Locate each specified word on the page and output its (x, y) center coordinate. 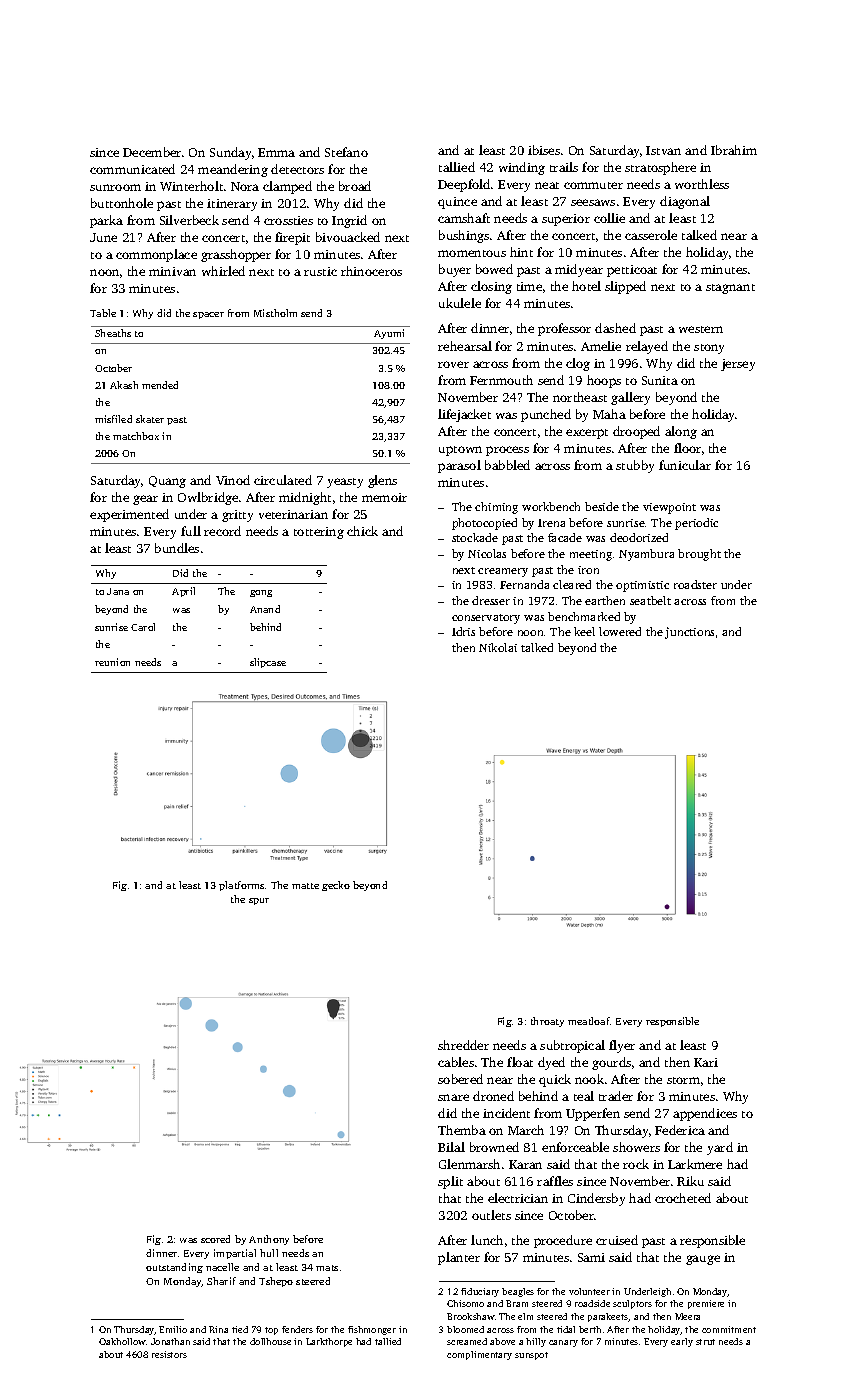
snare (453, 1097)
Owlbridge (208, 498)
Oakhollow (122, 1341)
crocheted (683, 1198)
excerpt (587, 434)
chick (362, 531)
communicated (132, 169)
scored (215, 1239)
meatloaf (589, 1021)
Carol (143, 627)
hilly (536, 1342)
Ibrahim (734, 150)
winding (522, 168)
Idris (463, 631)
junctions (689, 633)
